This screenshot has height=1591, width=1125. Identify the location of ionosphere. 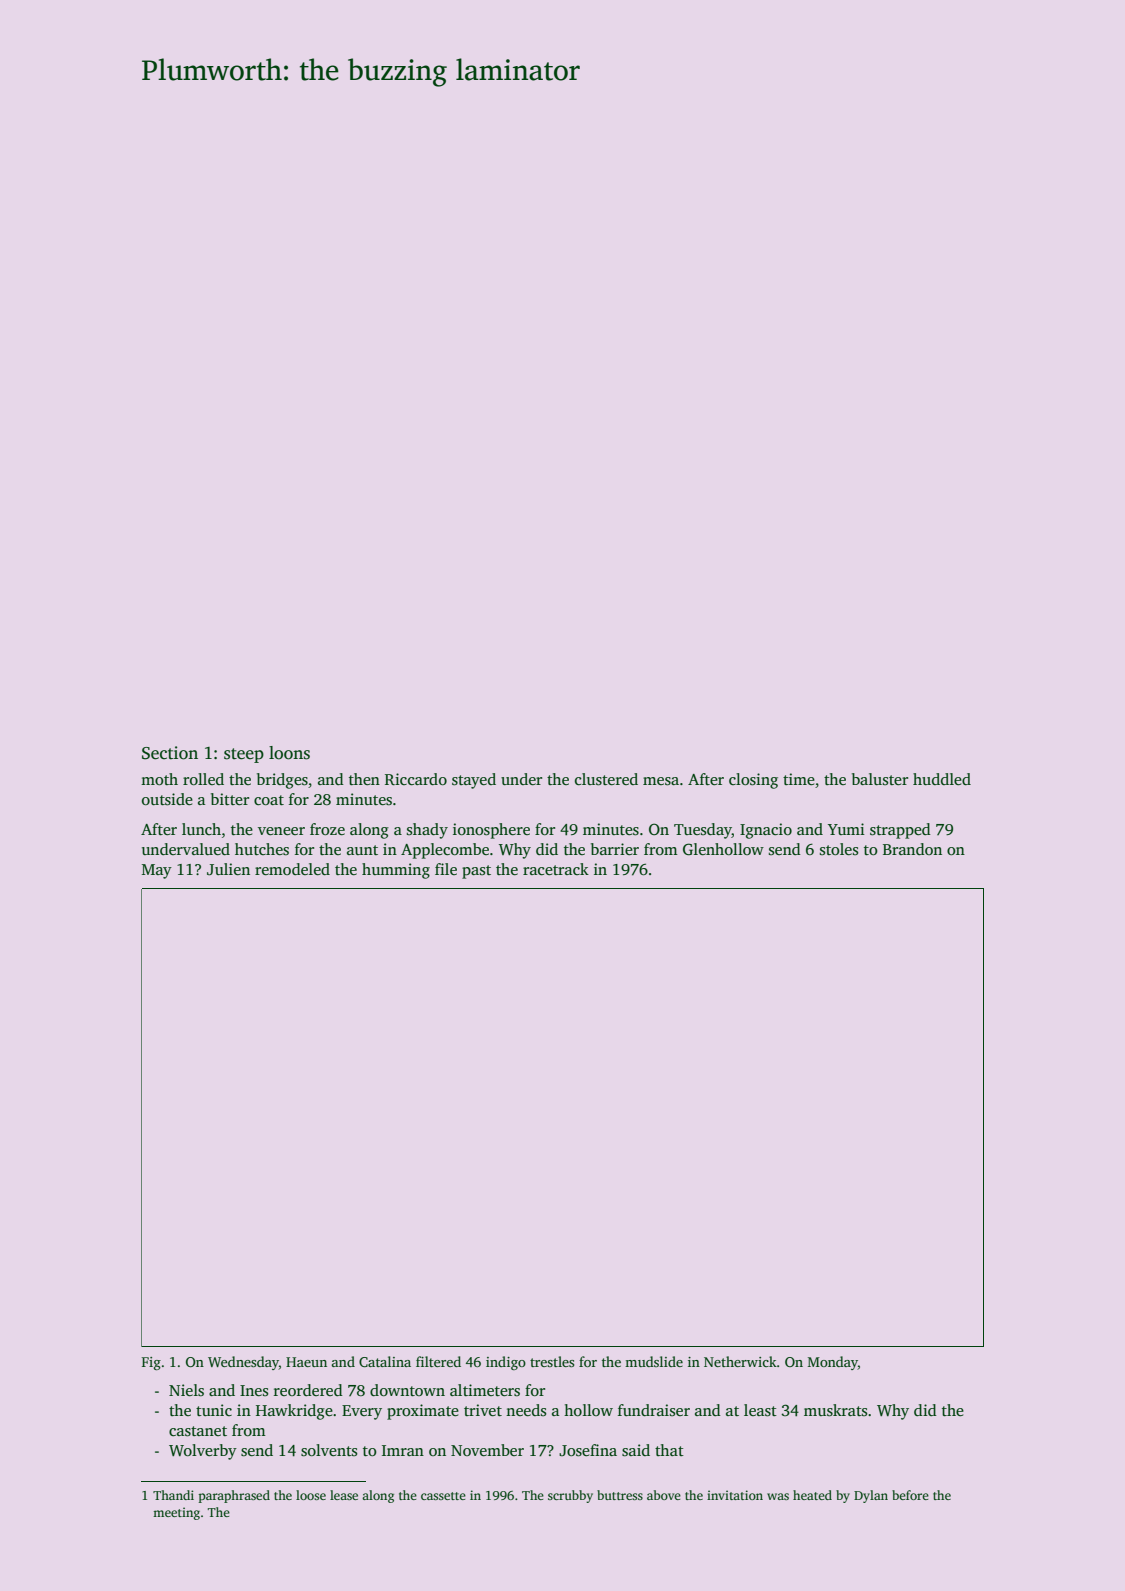
(491, 831).
